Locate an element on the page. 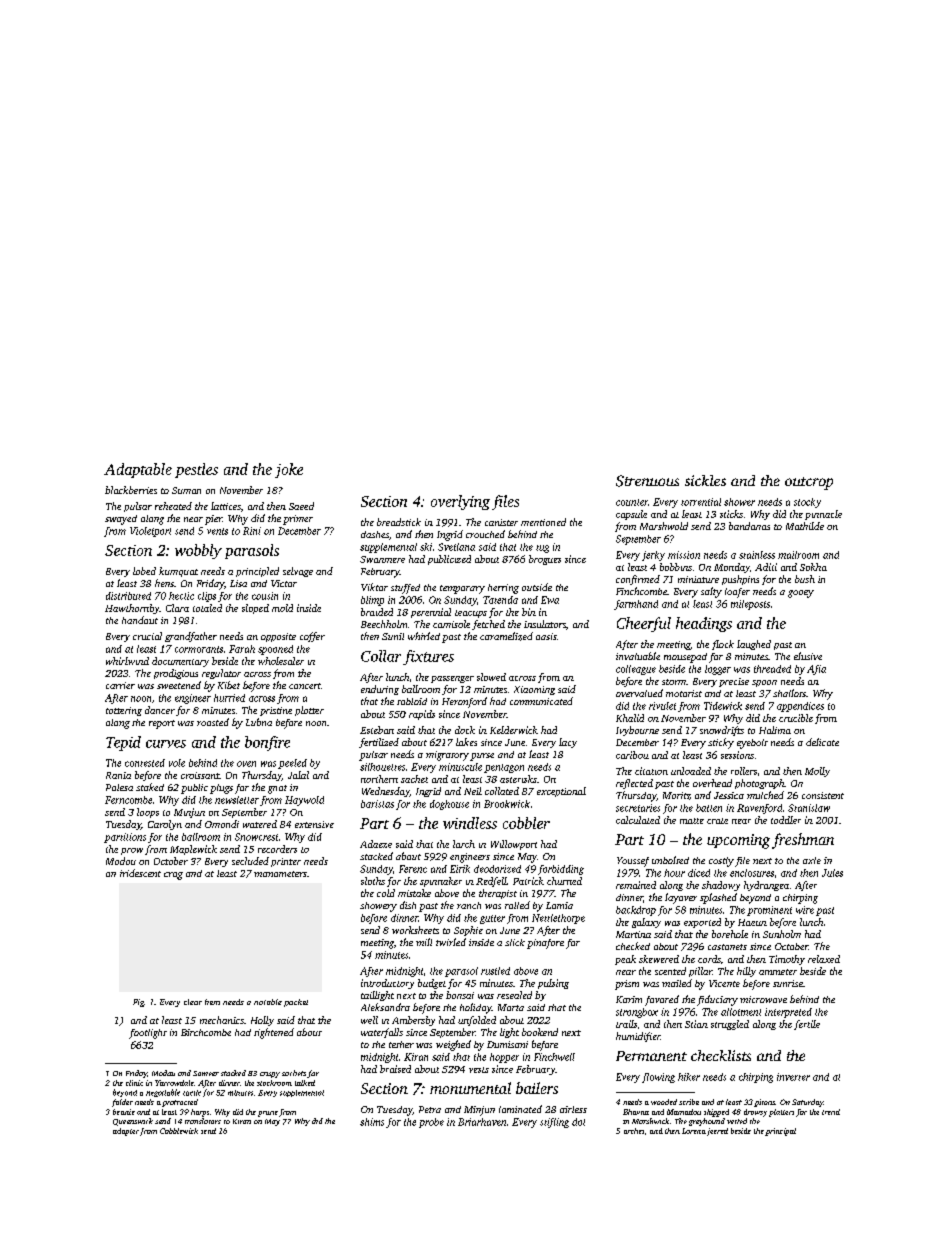 The height and width of the document is (1233, 952). dot is located at coordinates (578, 1122).
